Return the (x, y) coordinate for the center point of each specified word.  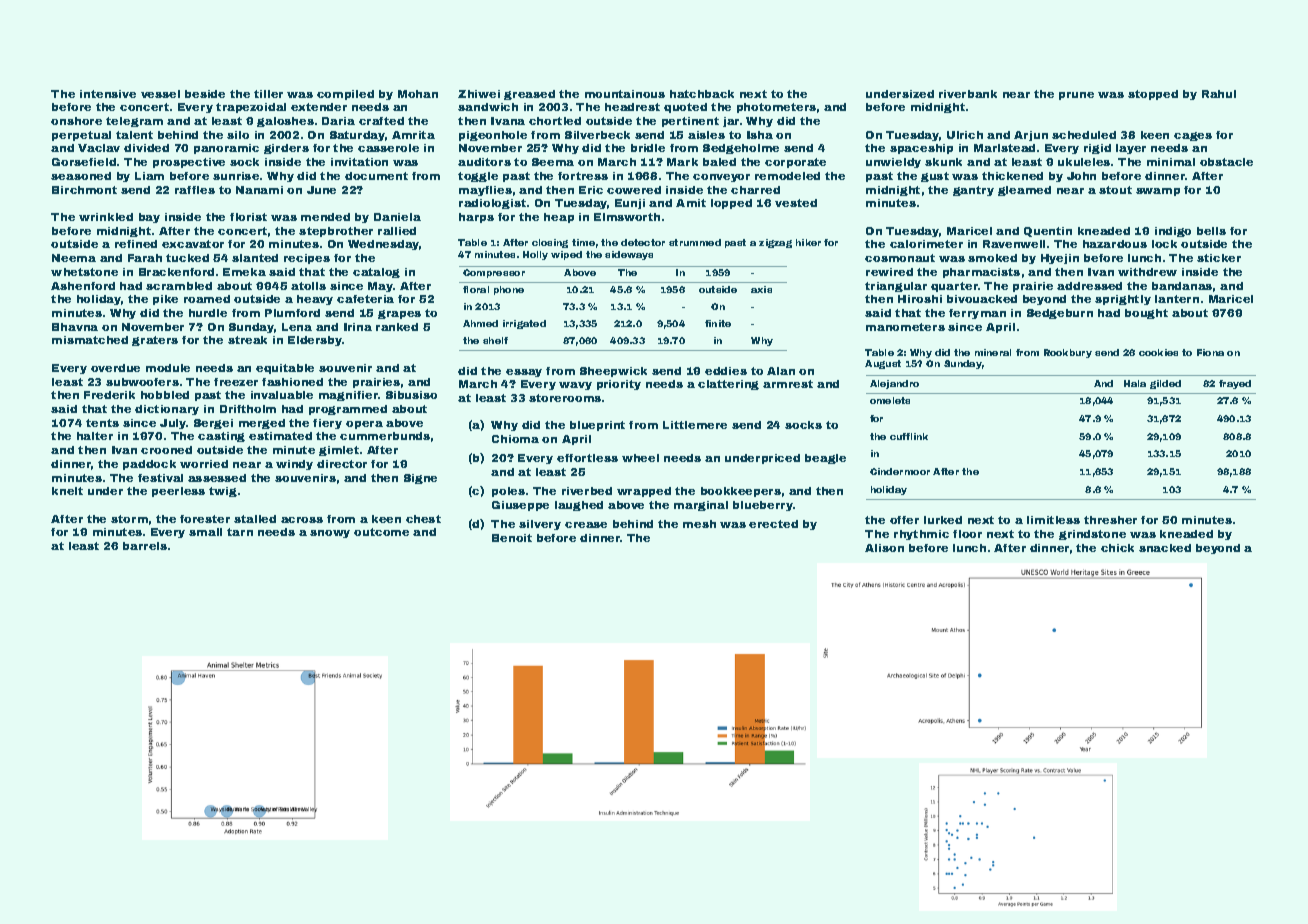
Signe (420, 479)
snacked (1165, 548)
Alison (884, 548)
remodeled (787, 176)
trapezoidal (251, 108)
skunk (943, 162)
